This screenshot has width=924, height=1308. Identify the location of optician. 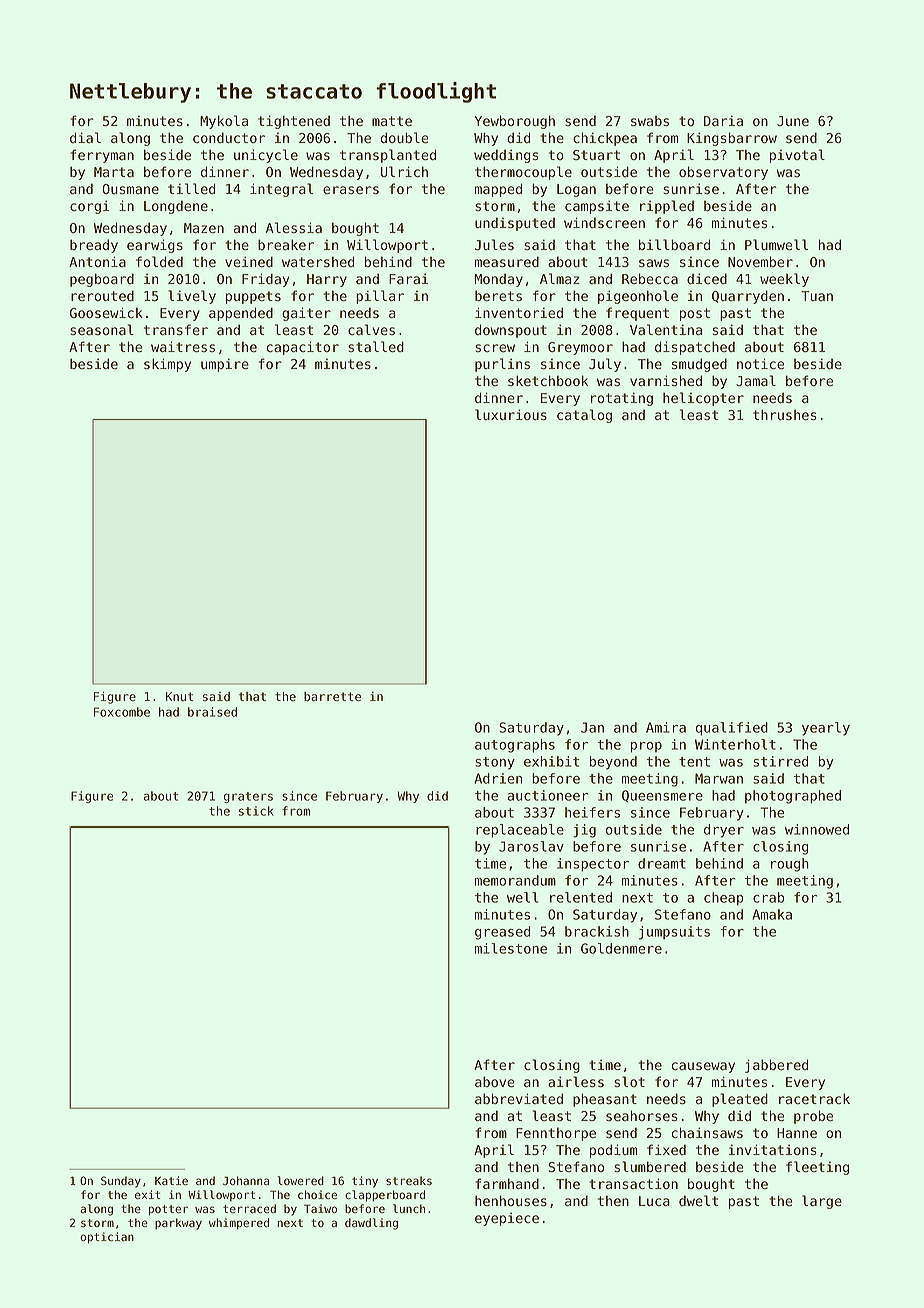
(107, 1238).
